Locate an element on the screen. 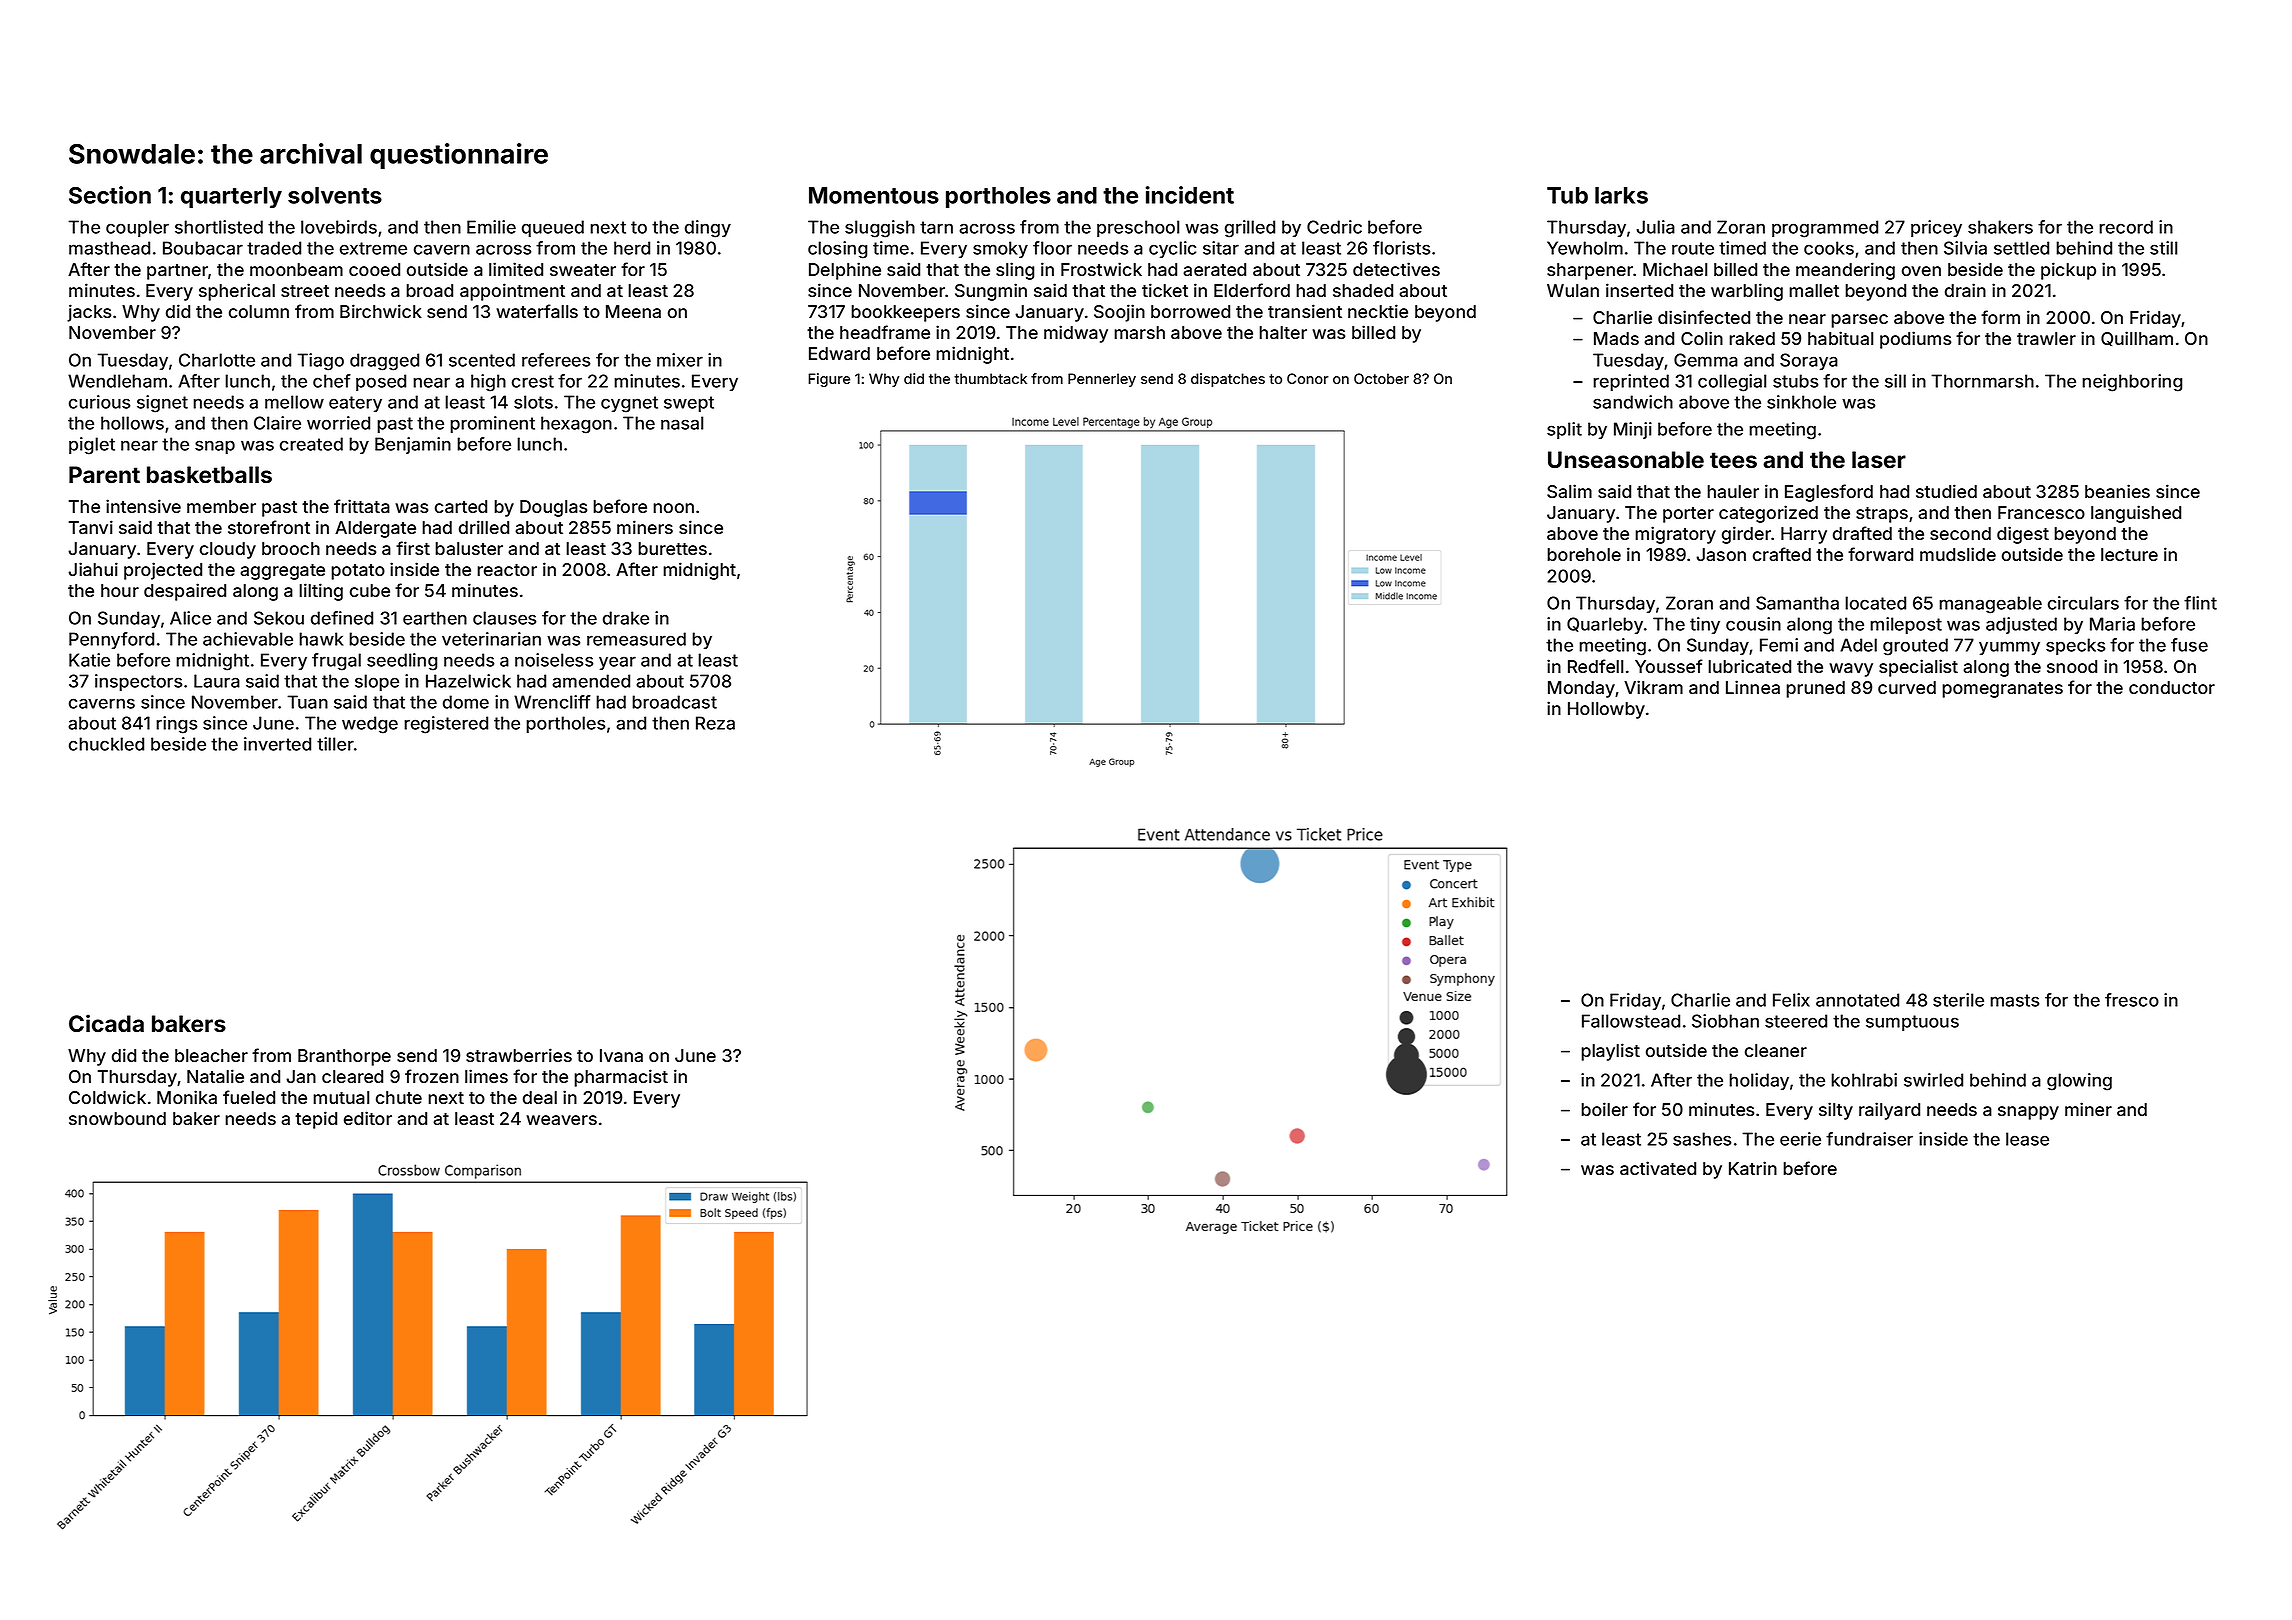  larks is located at coordinates (1621, 195).
